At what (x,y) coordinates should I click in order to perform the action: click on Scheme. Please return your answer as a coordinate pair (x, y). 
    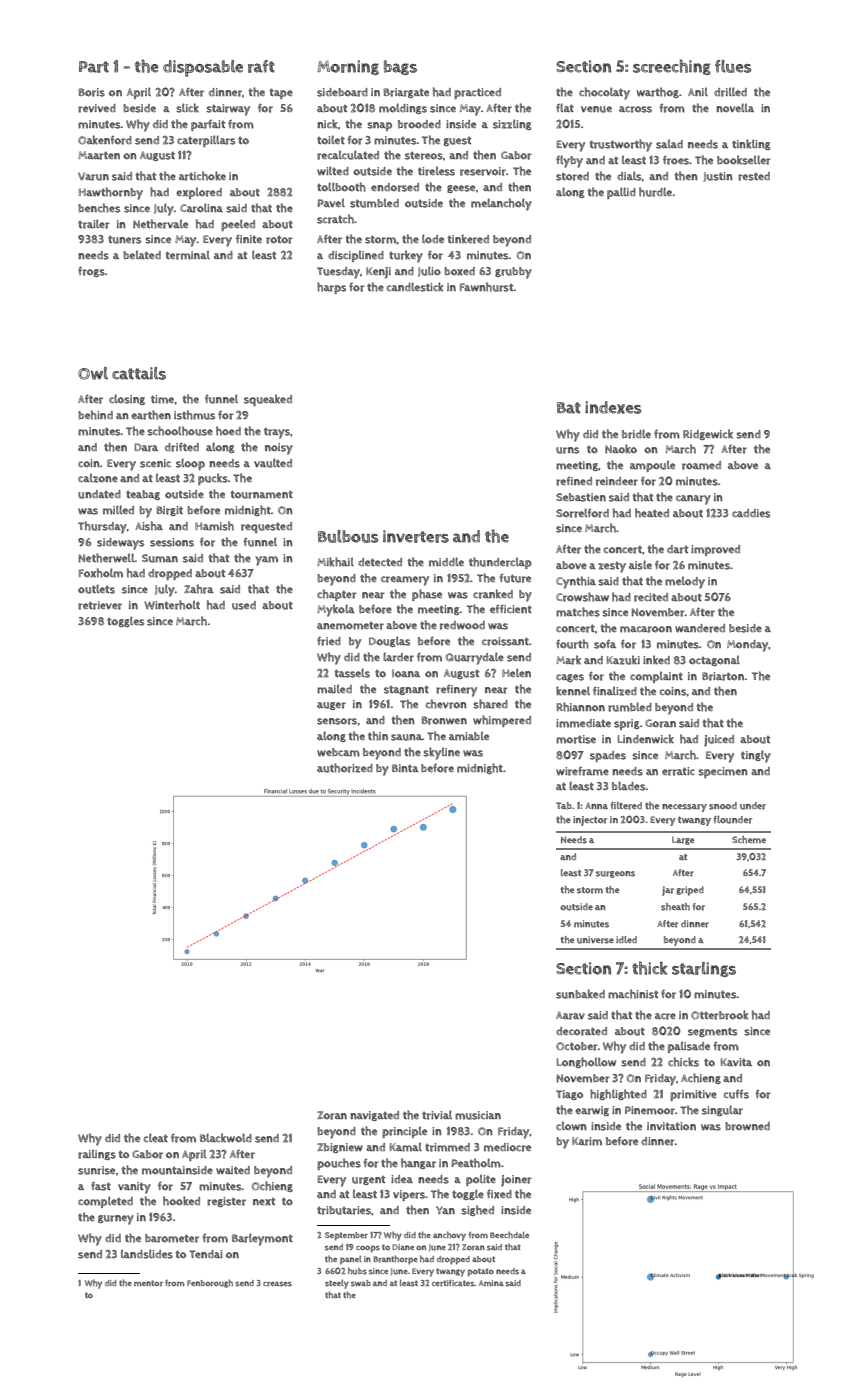
    Looking at the image, I should click on (749, 840).
